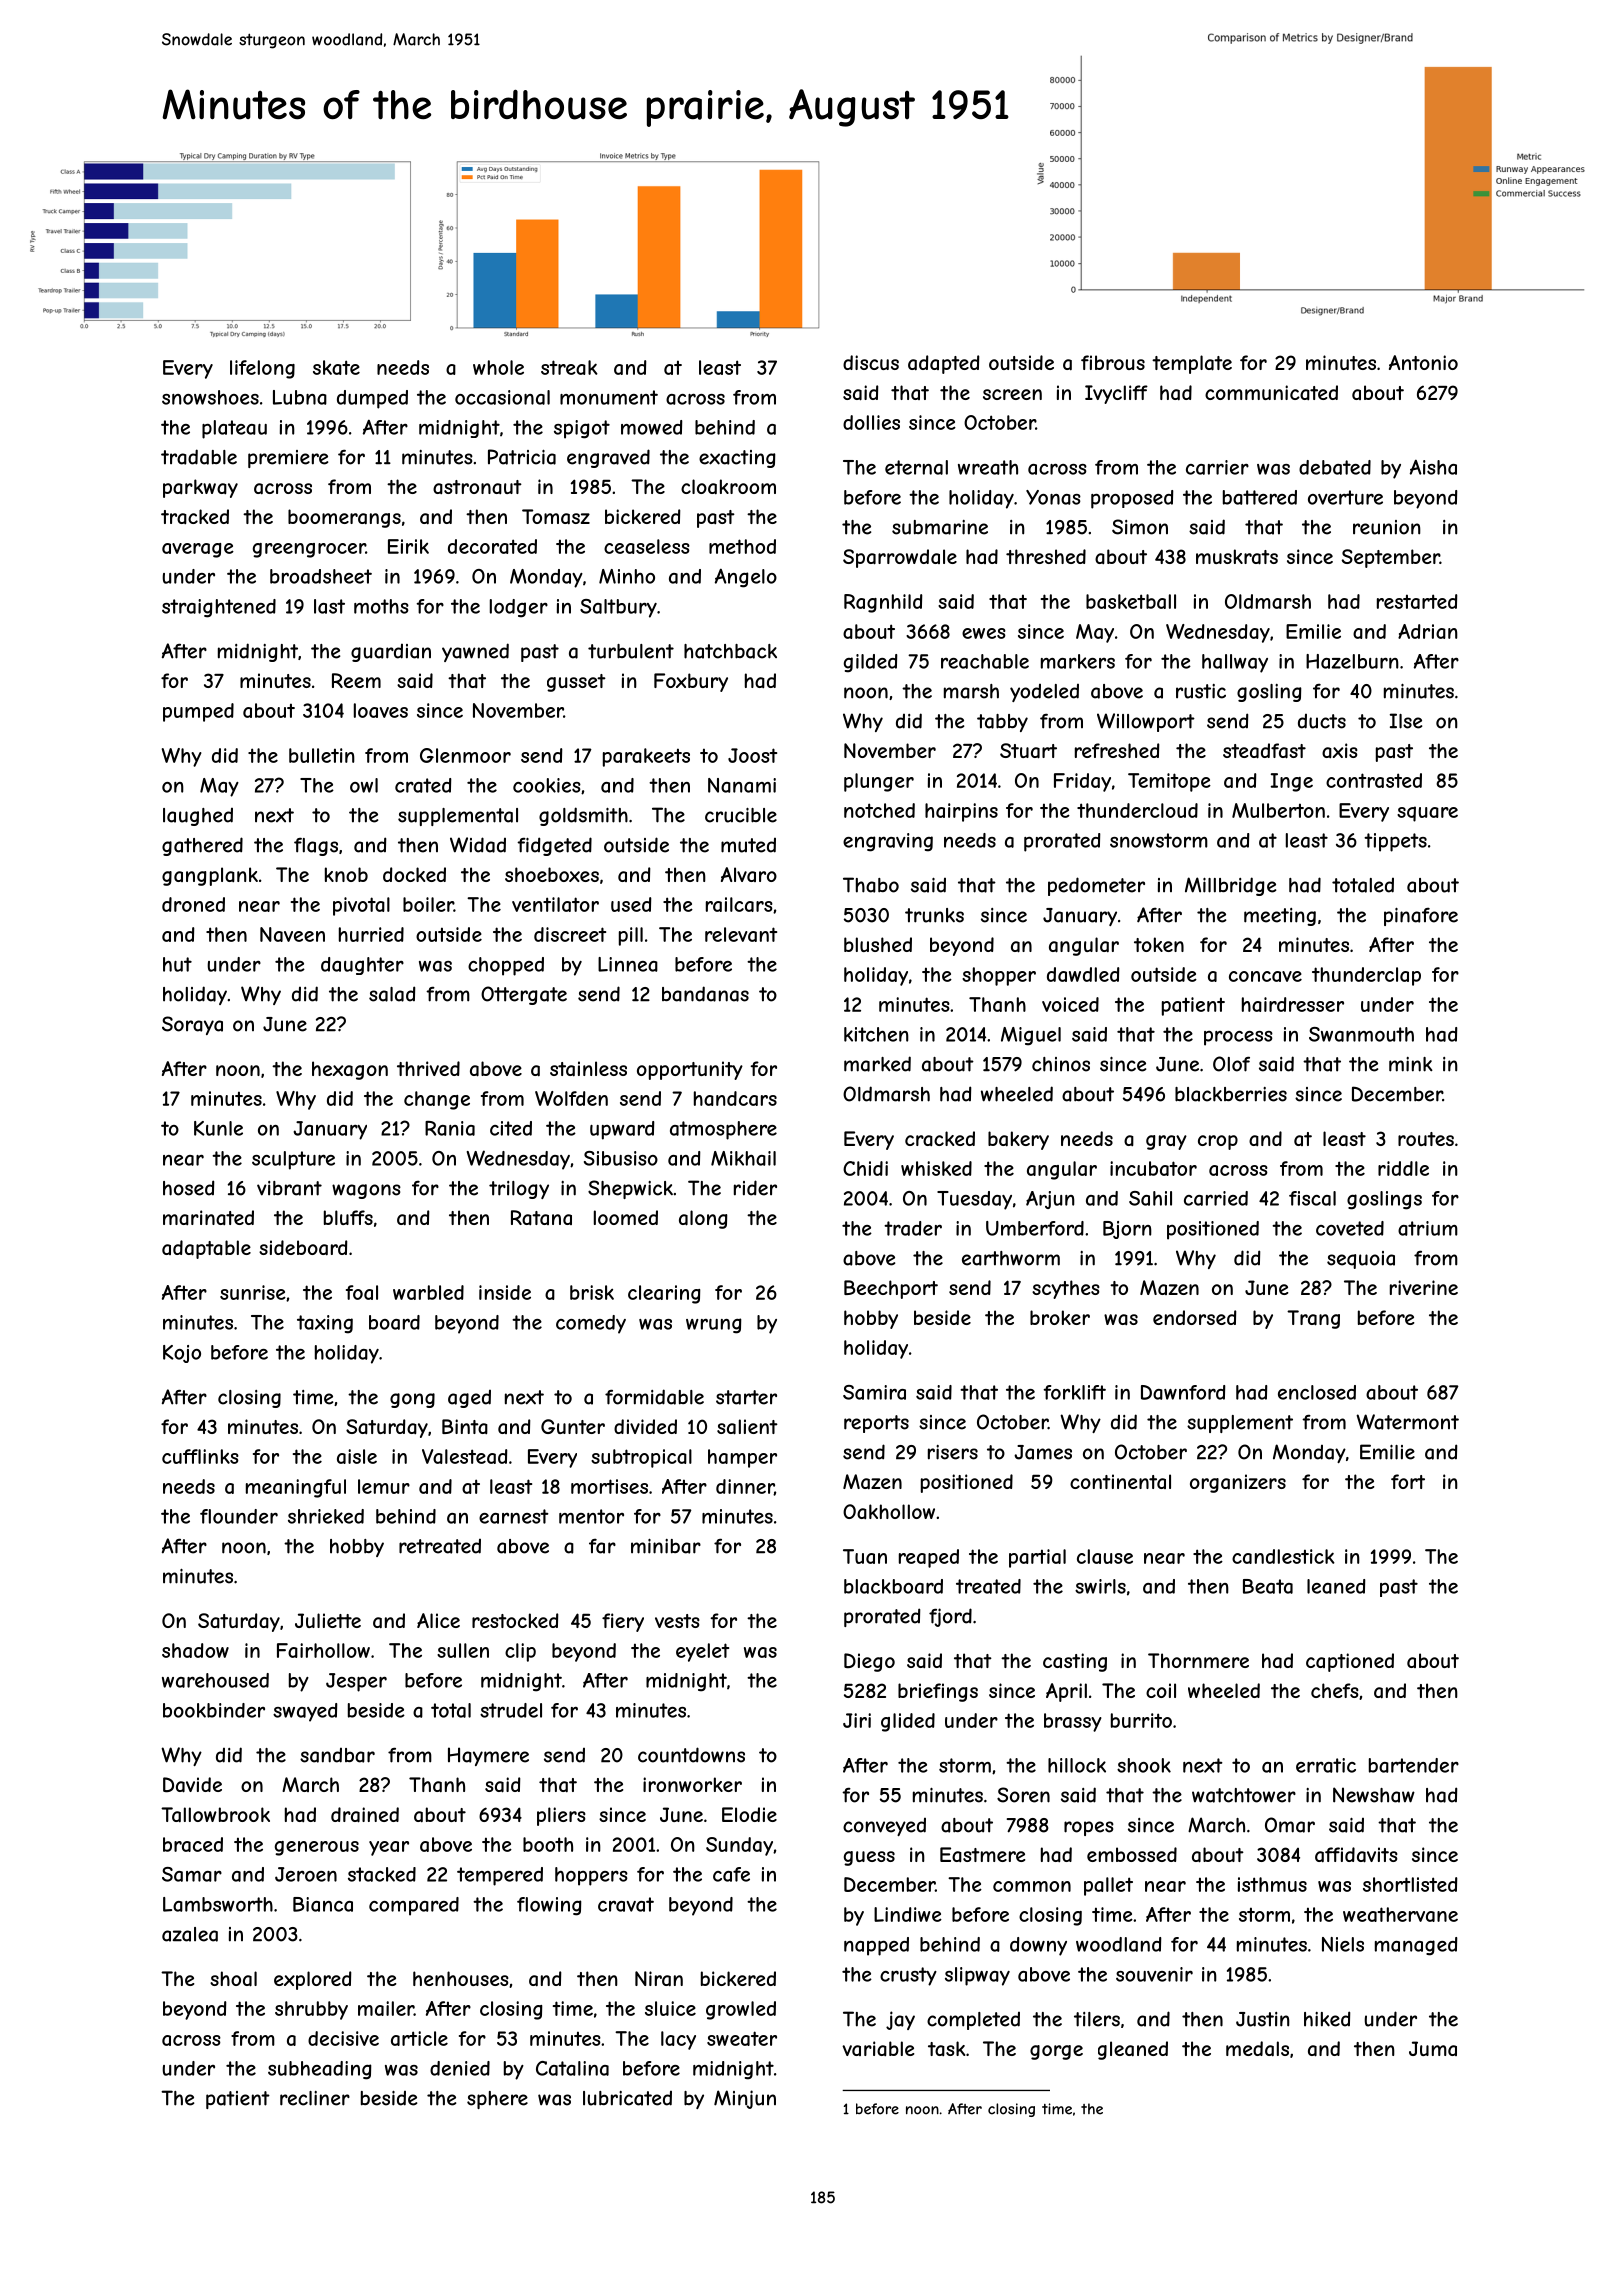  Describe the element at coordinates (728, 486) in the page. I see `cloakroom` at that location.
